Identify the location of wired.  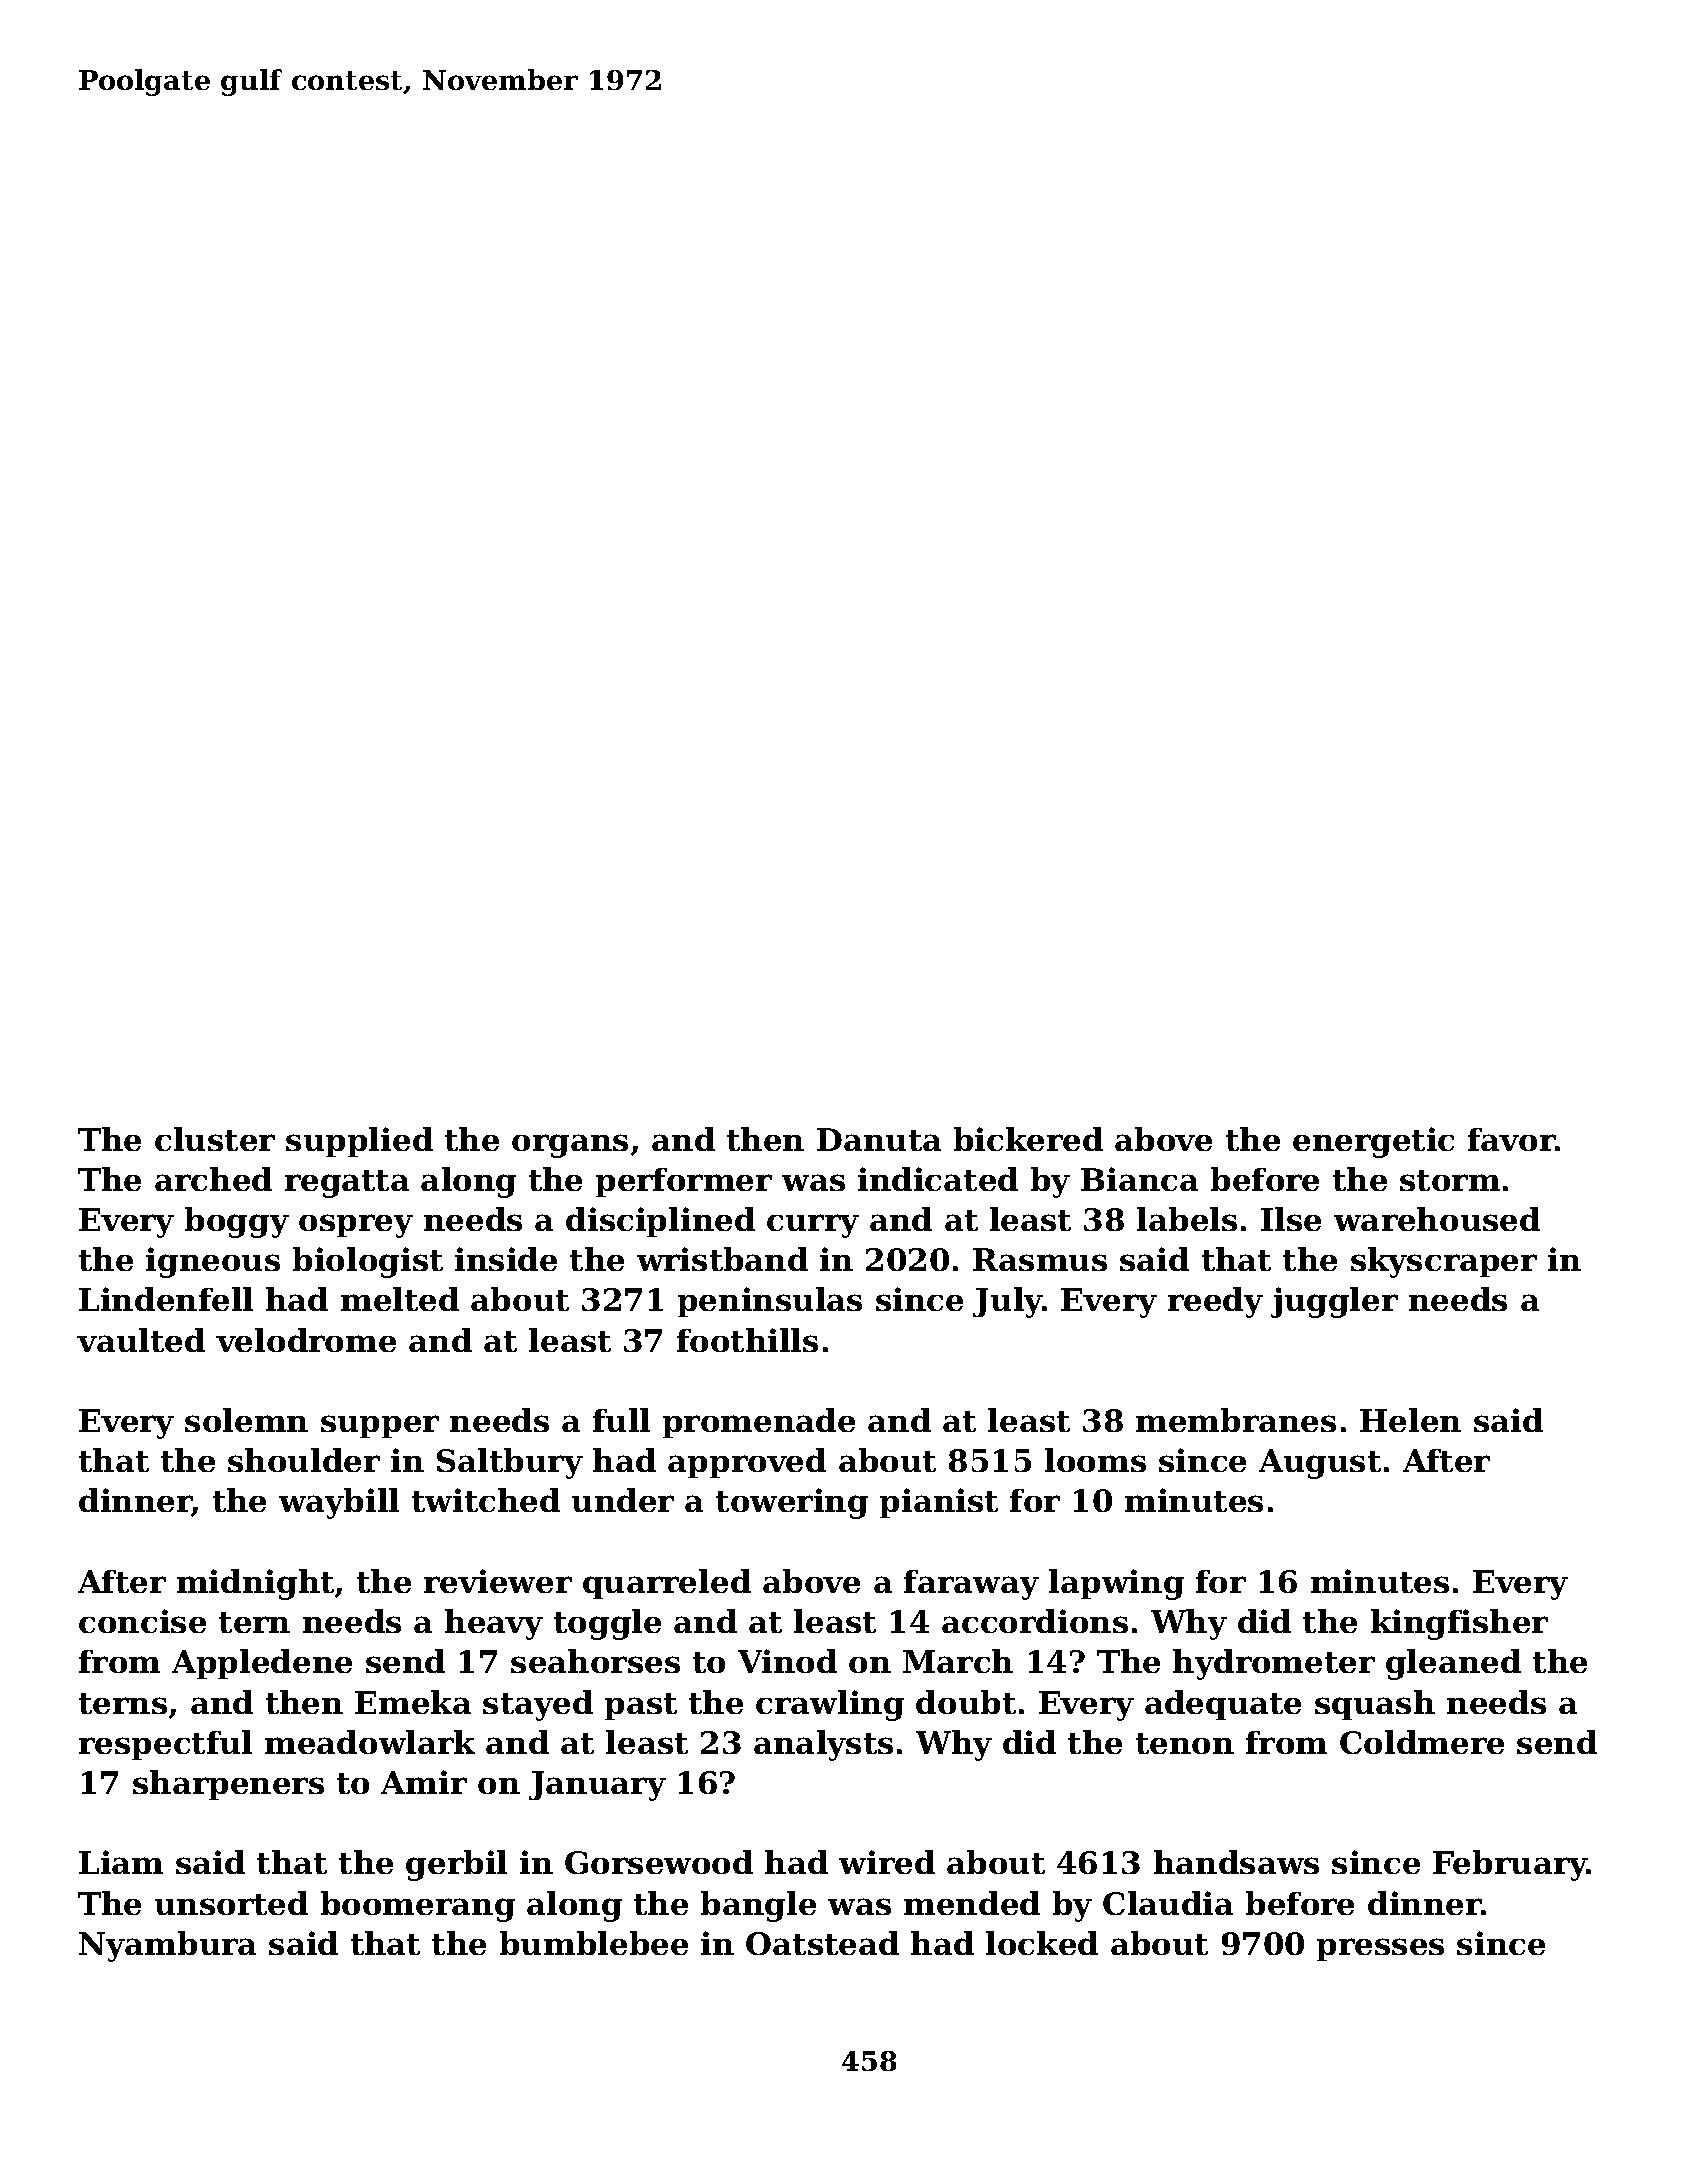
(887, 1862).
